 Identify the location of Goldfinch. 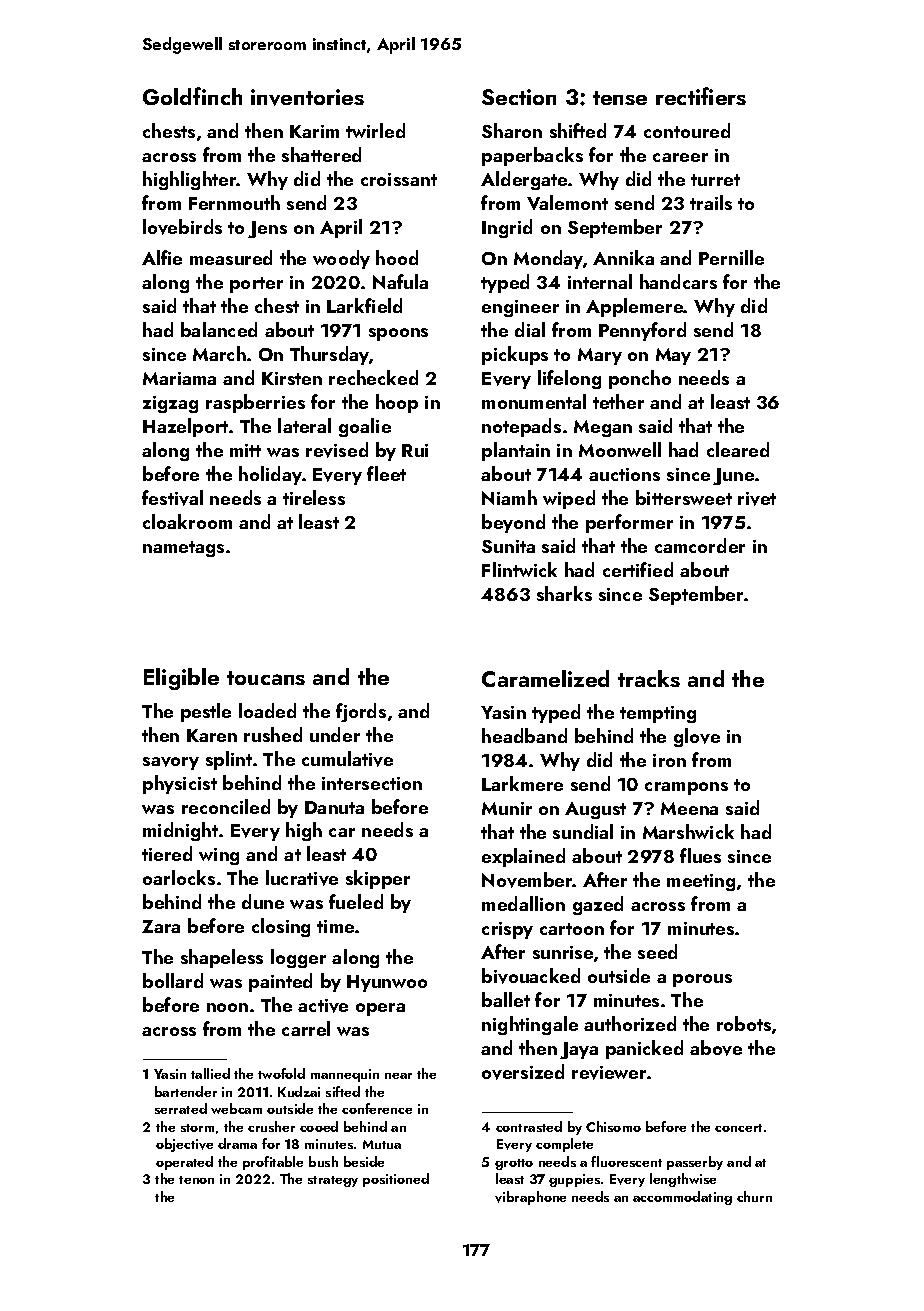
(192, 96).
